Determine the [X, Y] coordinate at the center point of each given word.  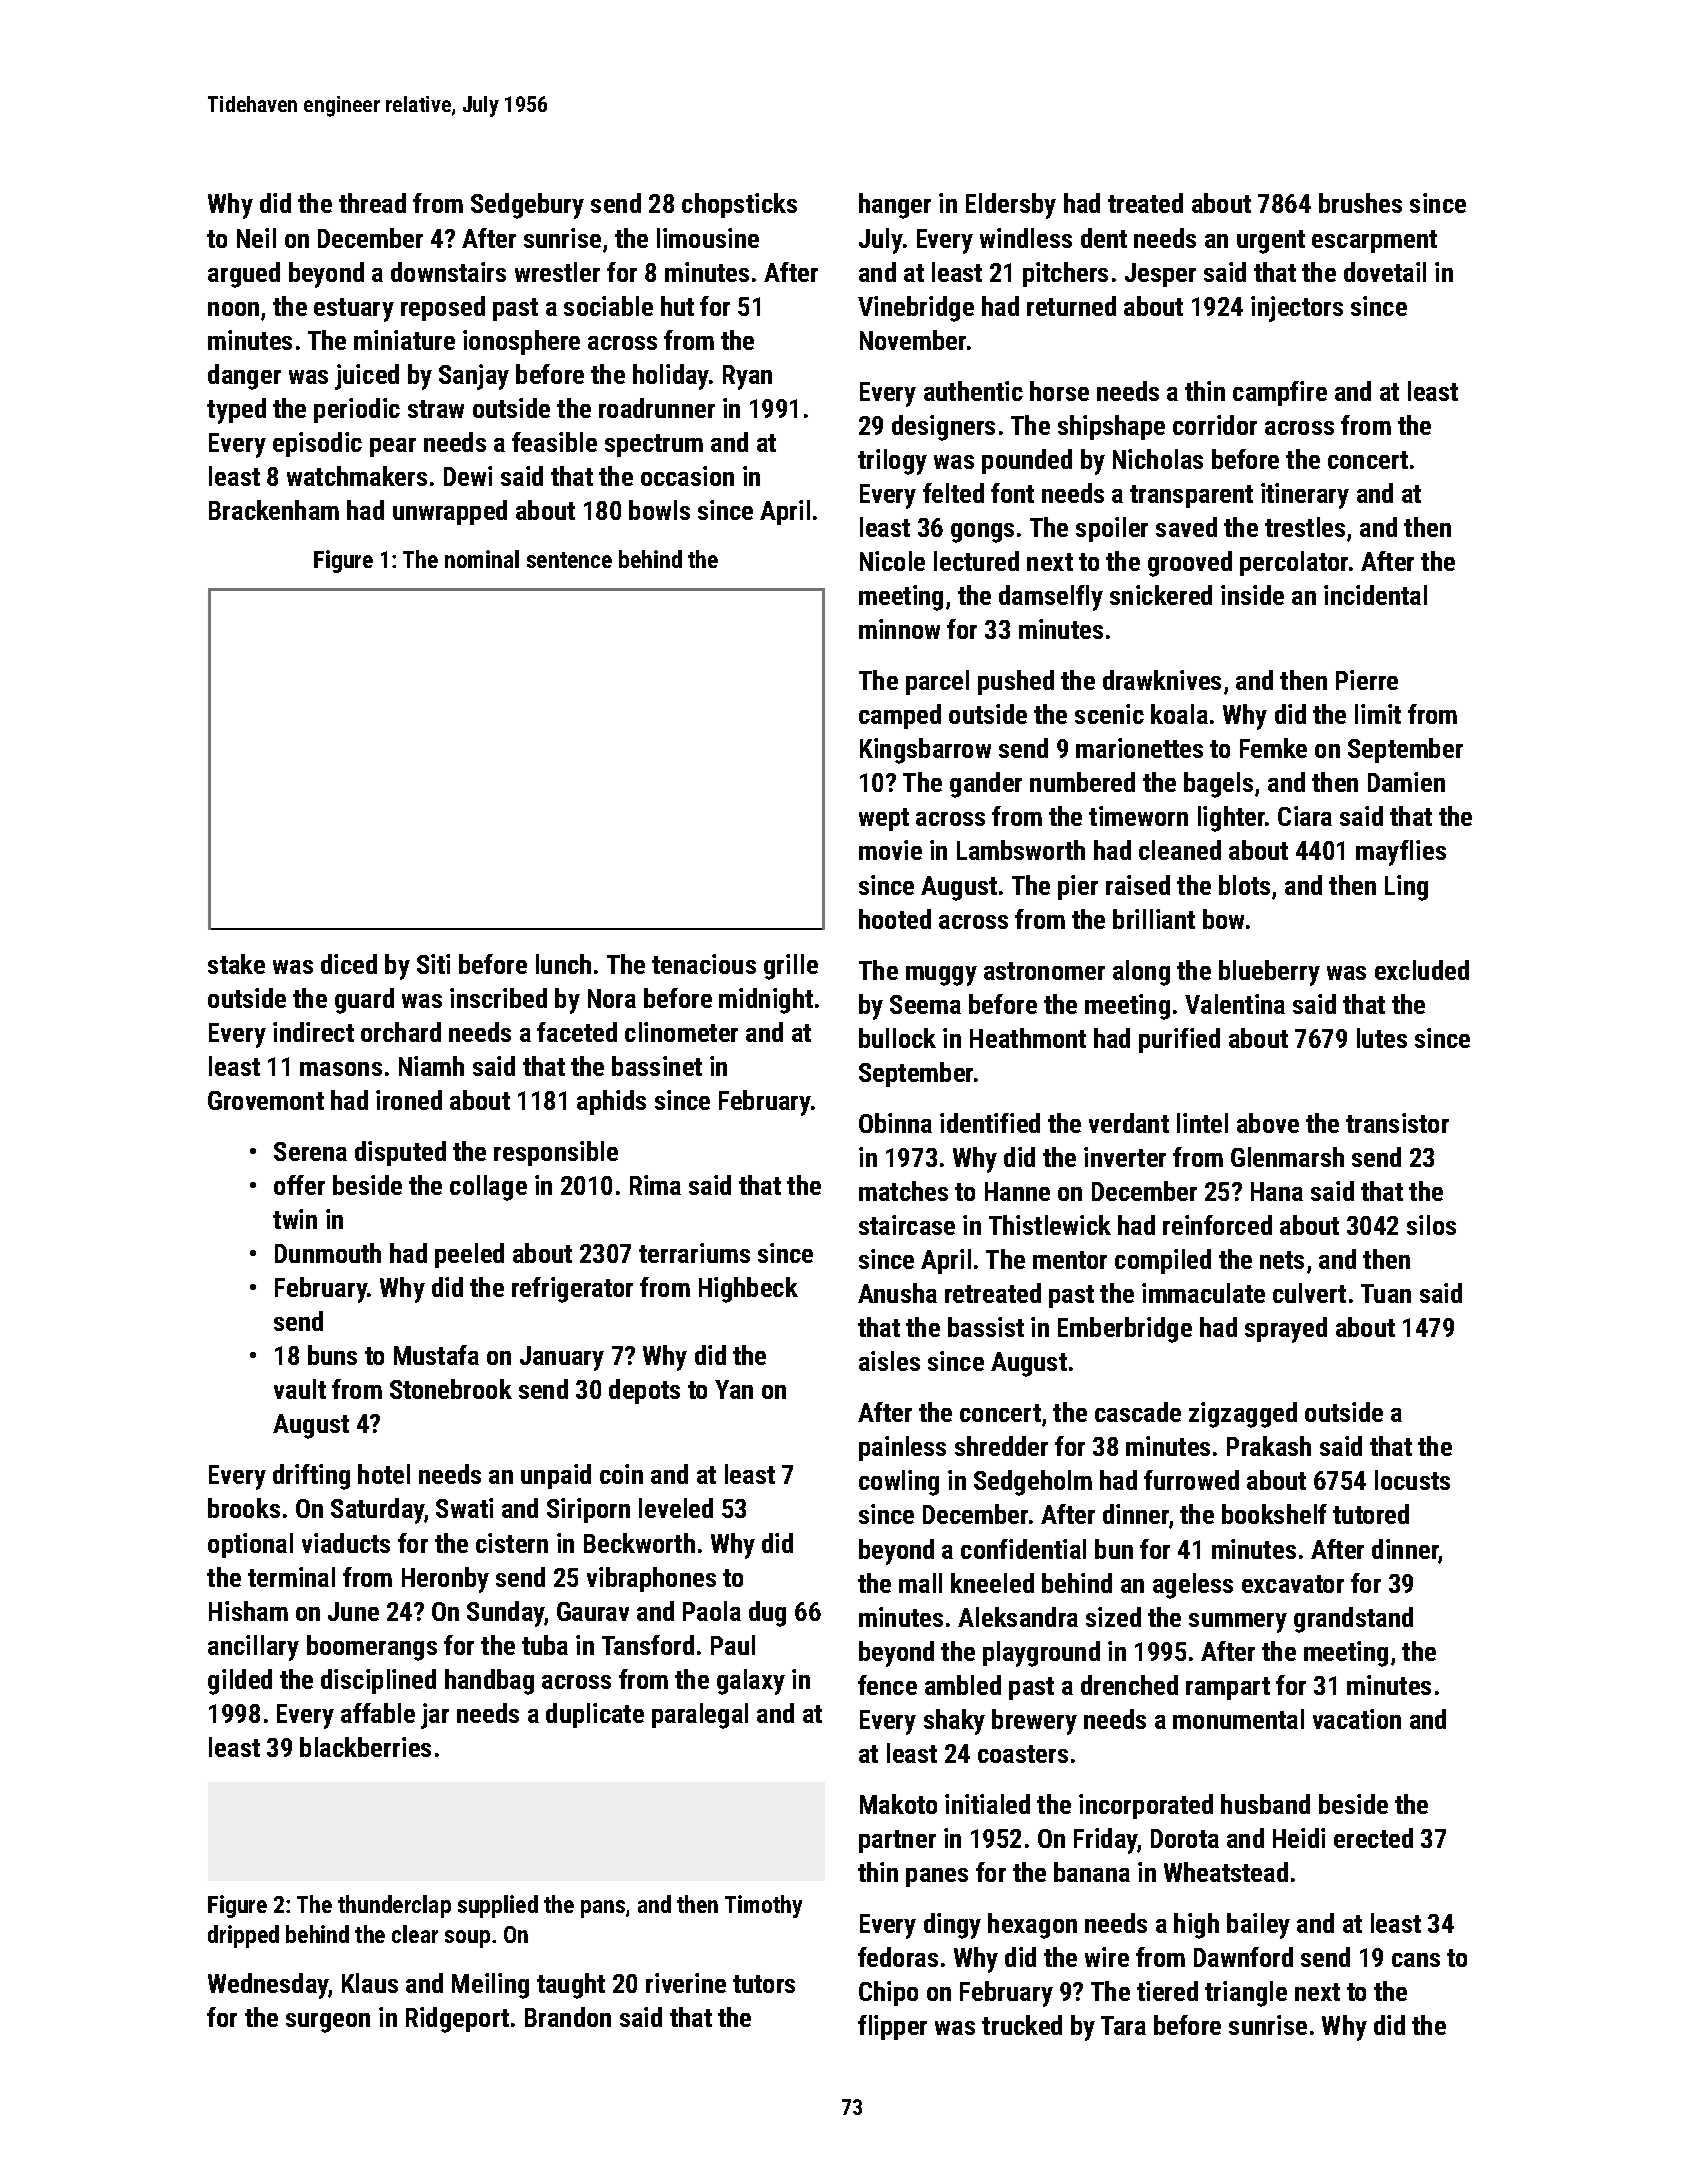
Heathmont [1028, 1038]
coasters [1023, 1754]
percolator [1294, 563]
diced [349, 964]
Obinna [895, 1123]
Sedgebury [527, 206]
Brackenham [274, 510]
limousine [708, 238]
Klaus [370, 1983]
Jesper [1160, 275]
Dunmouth [328, 1253]
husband [1265, 1804]
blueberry [1269, 973]
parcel [937, 682]
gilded [240, 1682]
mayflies [1401, 853]
